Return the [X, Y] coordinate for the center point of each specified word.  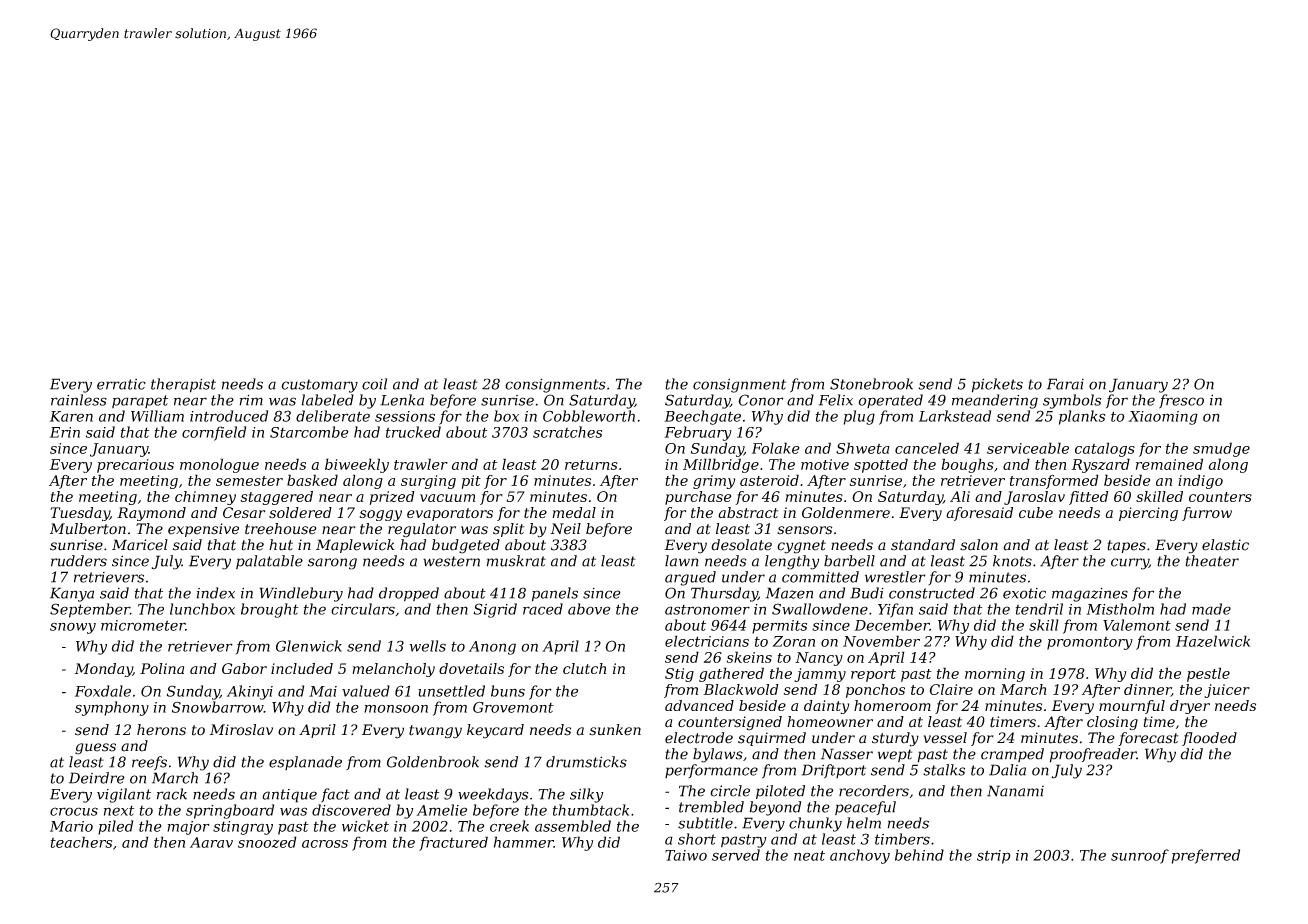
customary [319, 386]
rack [172, 794]
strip [994, 857]
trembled [711, 807]
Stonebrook [871, 384]
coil [374, 384]
